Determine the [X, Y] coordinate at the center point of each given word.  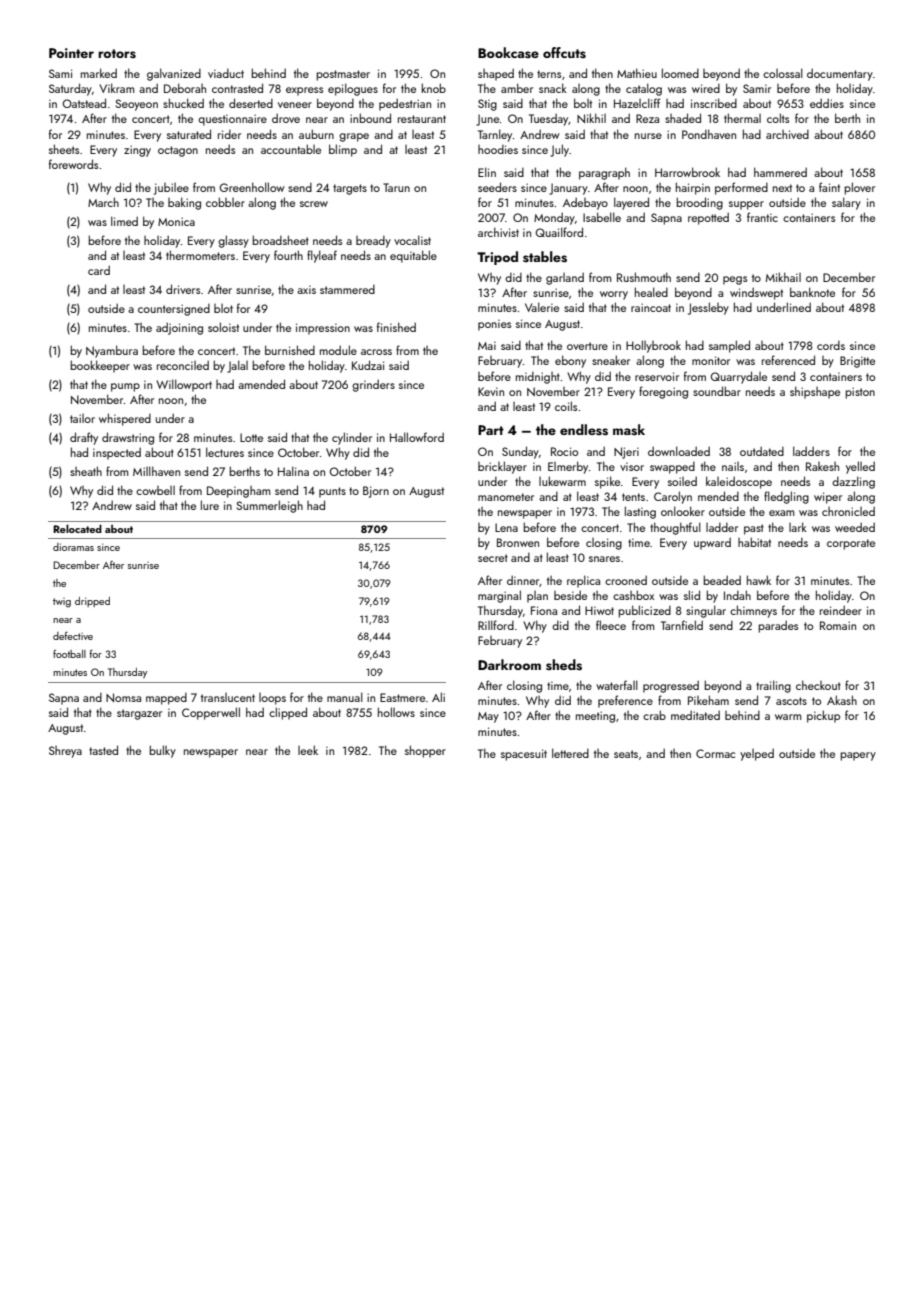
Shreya [65, 752]
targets [350, 189]
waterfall [617, 685]
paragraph [604, 173]
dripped [92, 602]
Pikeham [708, 700]
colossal [783, 73]
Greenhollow [251, 187]
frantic [762, 217]
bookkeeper [100, 366]
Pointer [71, 53]
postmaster [343, 75]
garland [565, 278]
